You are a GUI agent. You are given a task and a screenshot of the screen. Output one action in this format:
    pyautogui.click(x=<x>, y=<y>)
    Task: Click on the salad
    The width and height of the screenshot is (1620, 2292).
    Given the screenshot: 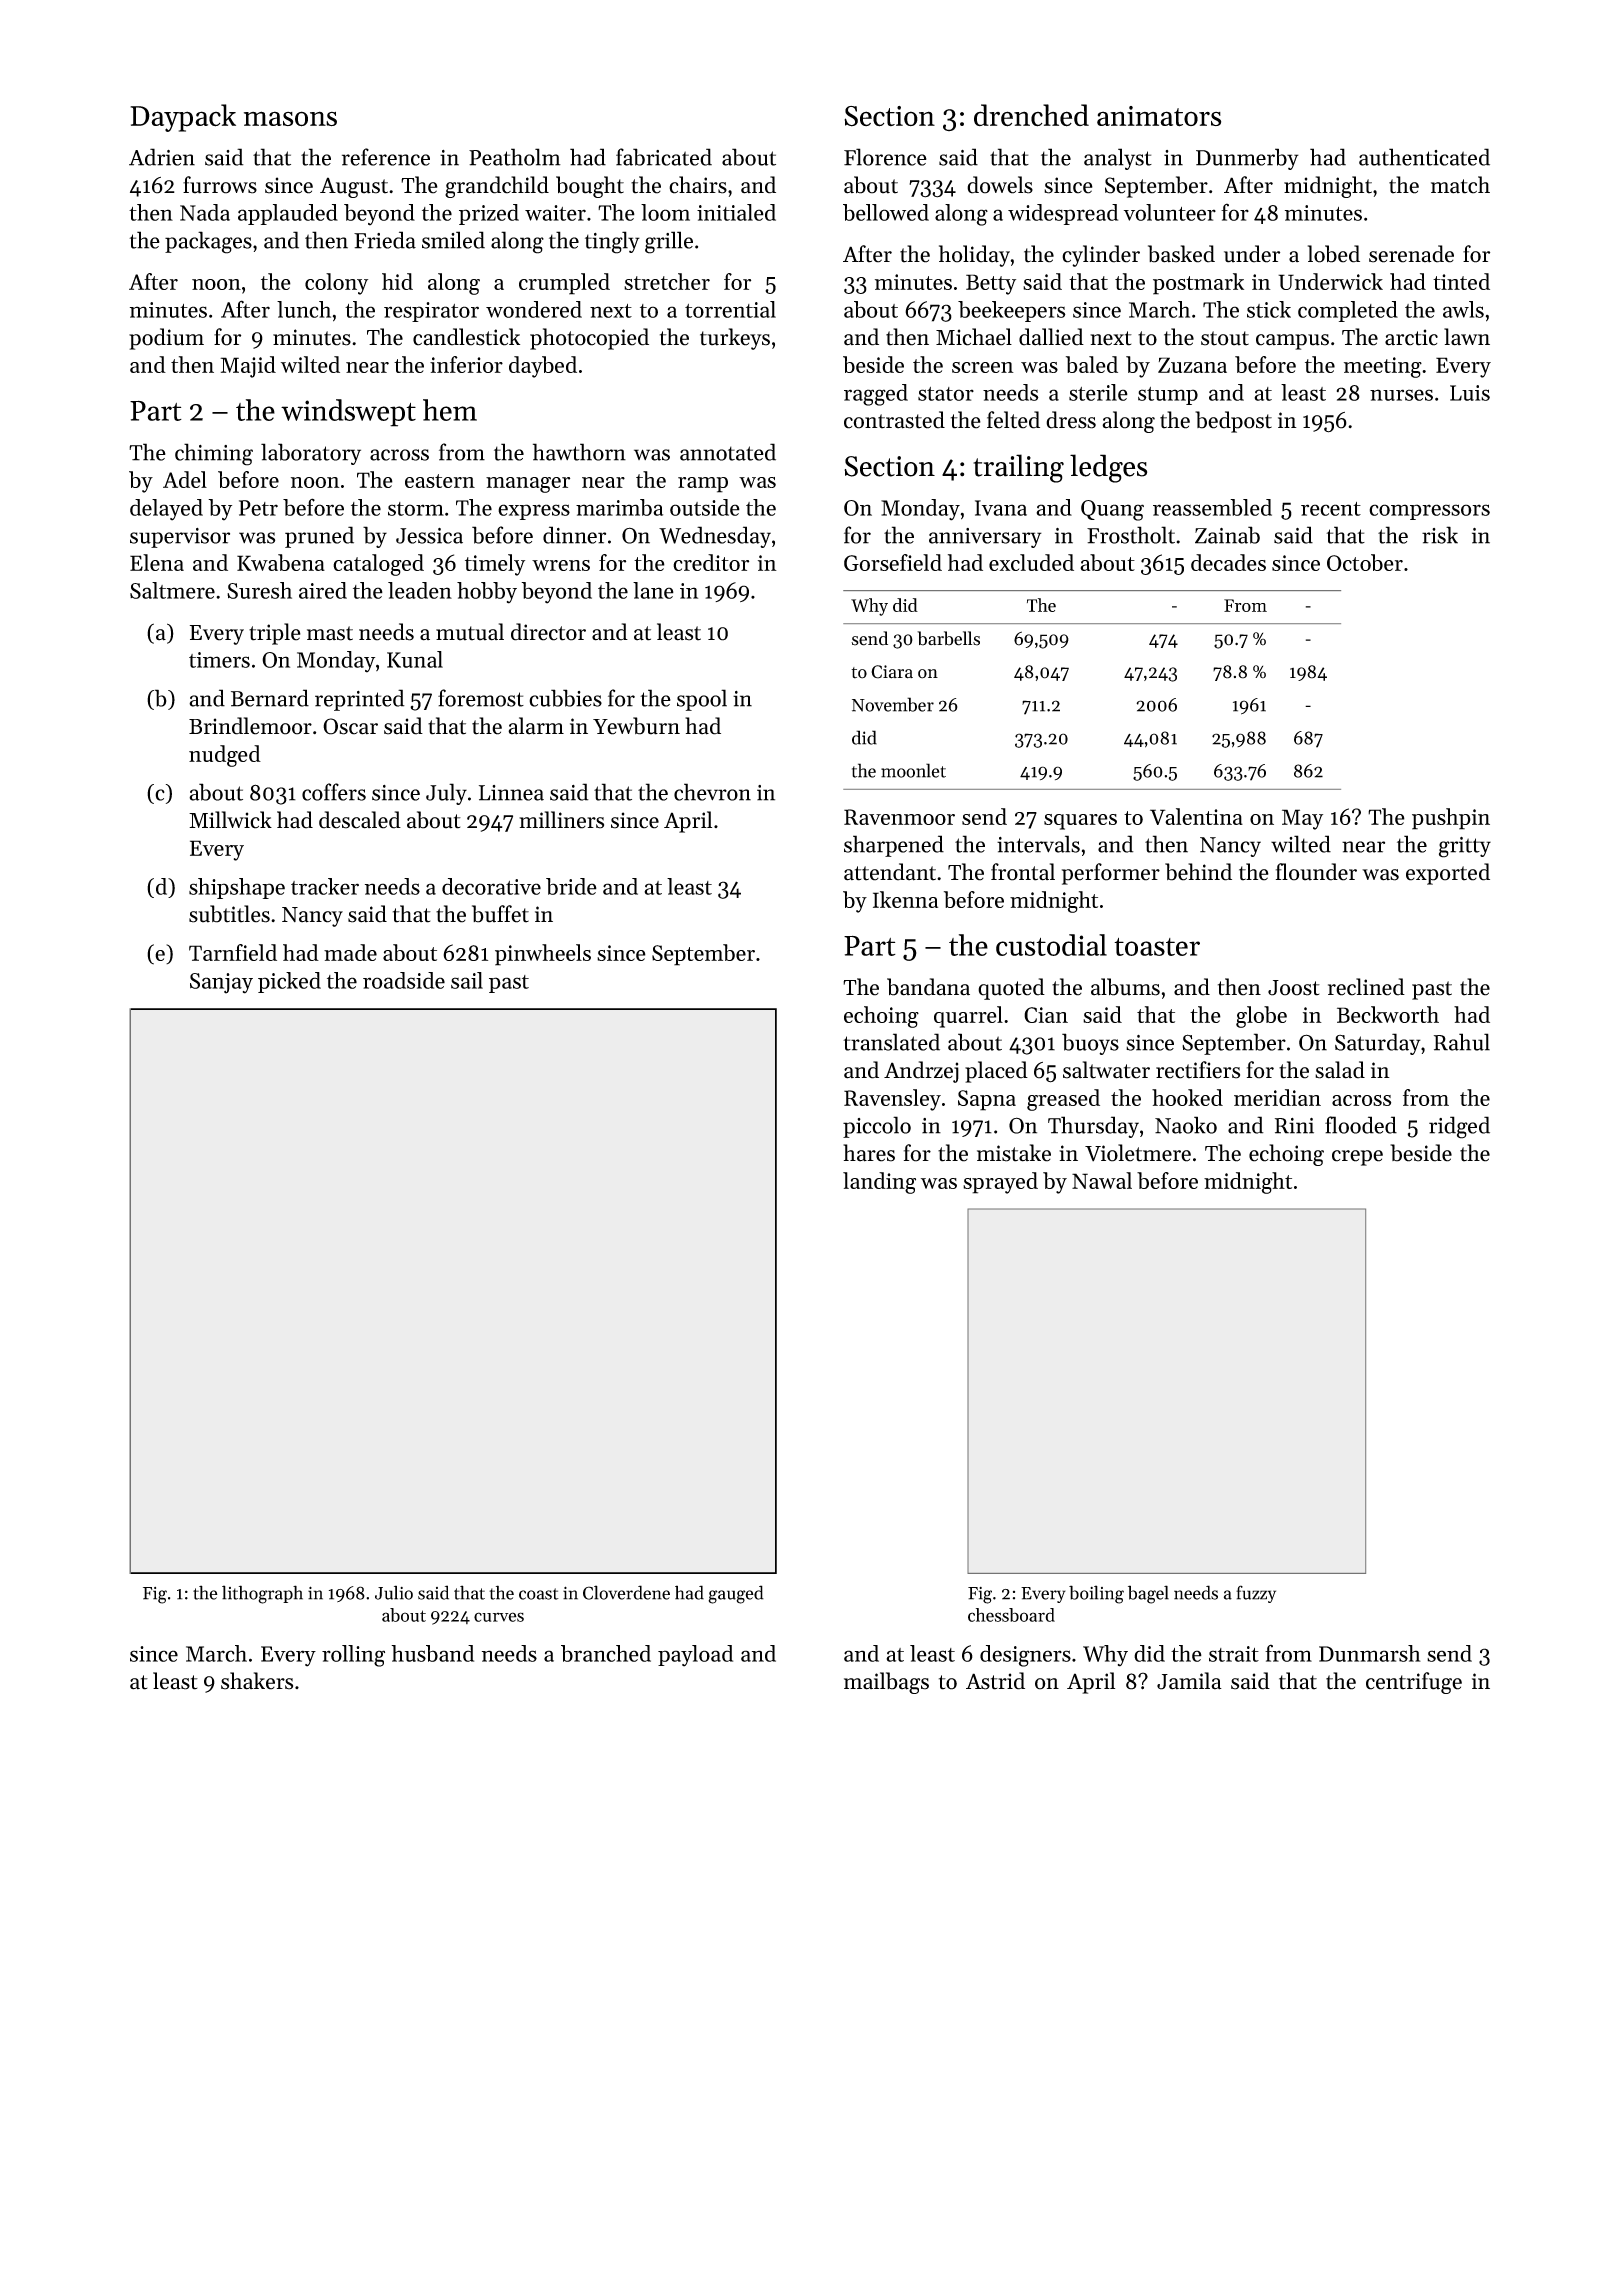 What is the action you would take?
    pyautogui.click(x=1340, y=1070)
